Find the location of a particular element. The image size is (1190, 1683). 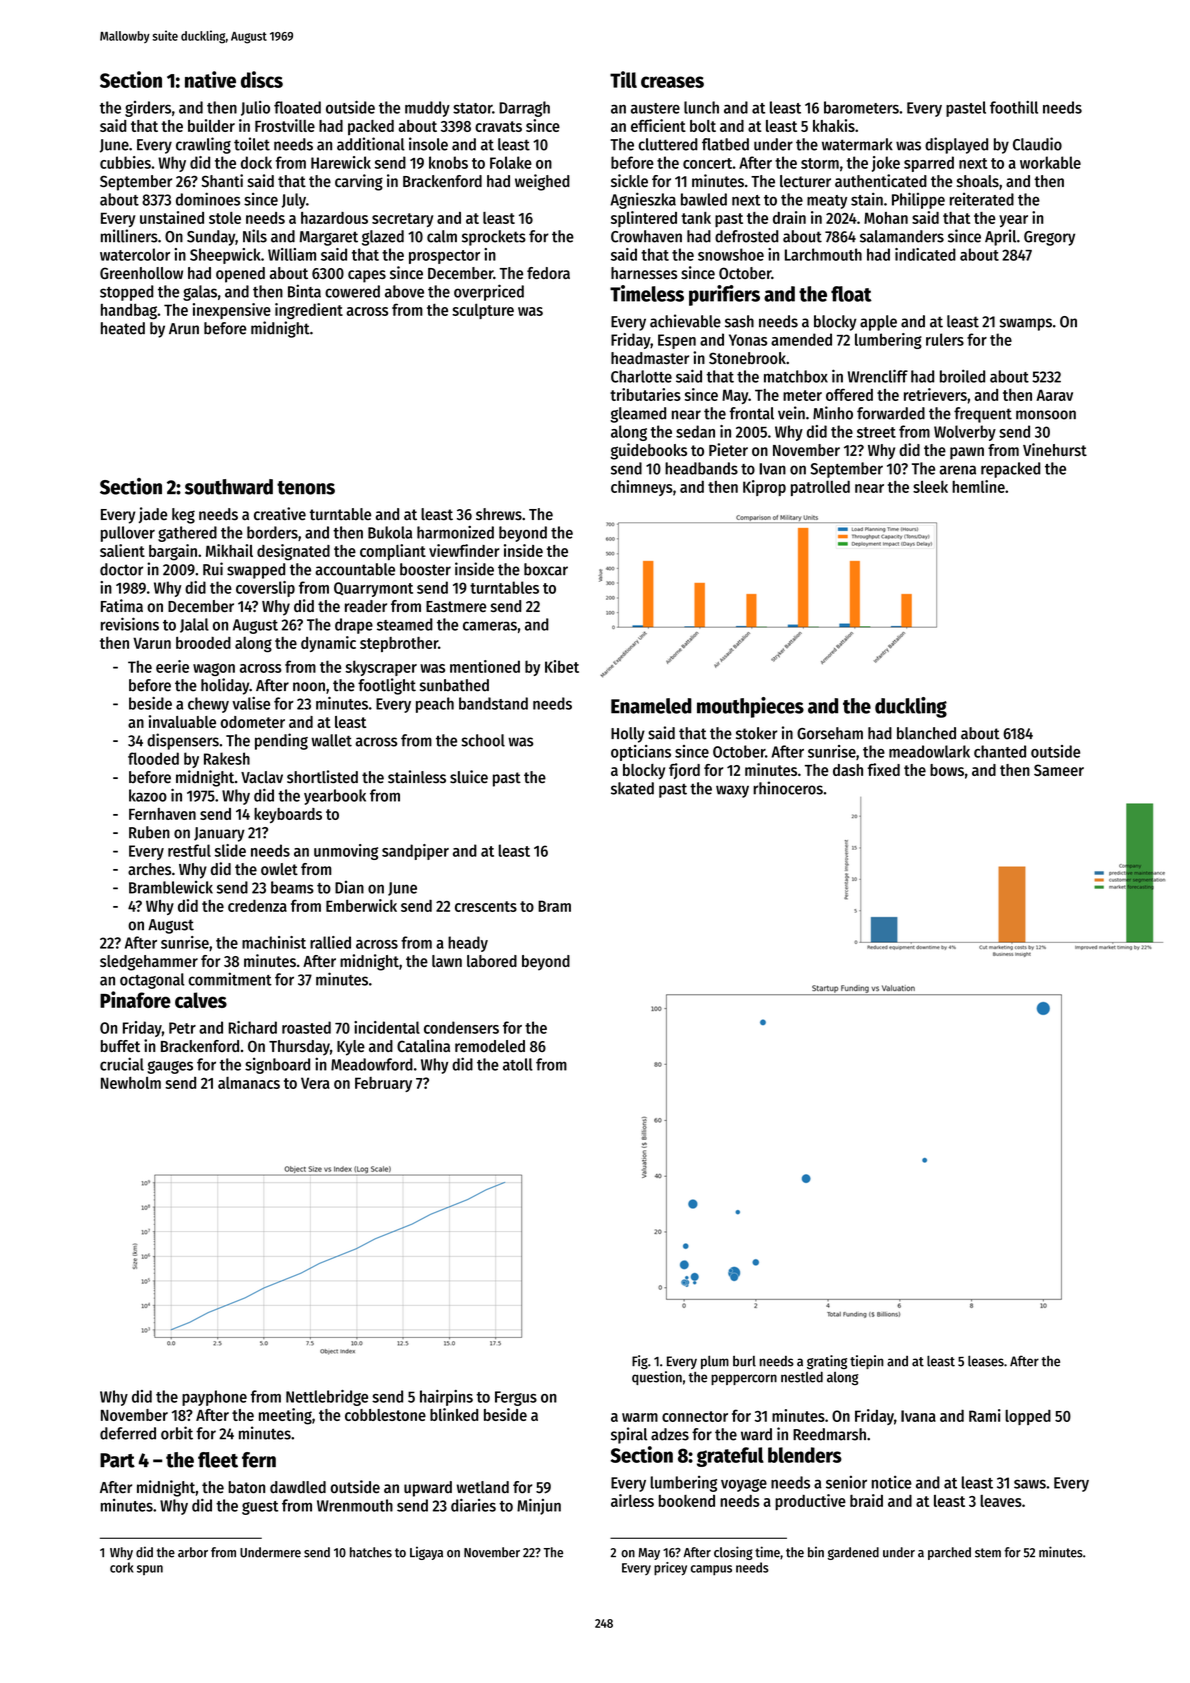

sculpture is located at coordinates (483, 311).
